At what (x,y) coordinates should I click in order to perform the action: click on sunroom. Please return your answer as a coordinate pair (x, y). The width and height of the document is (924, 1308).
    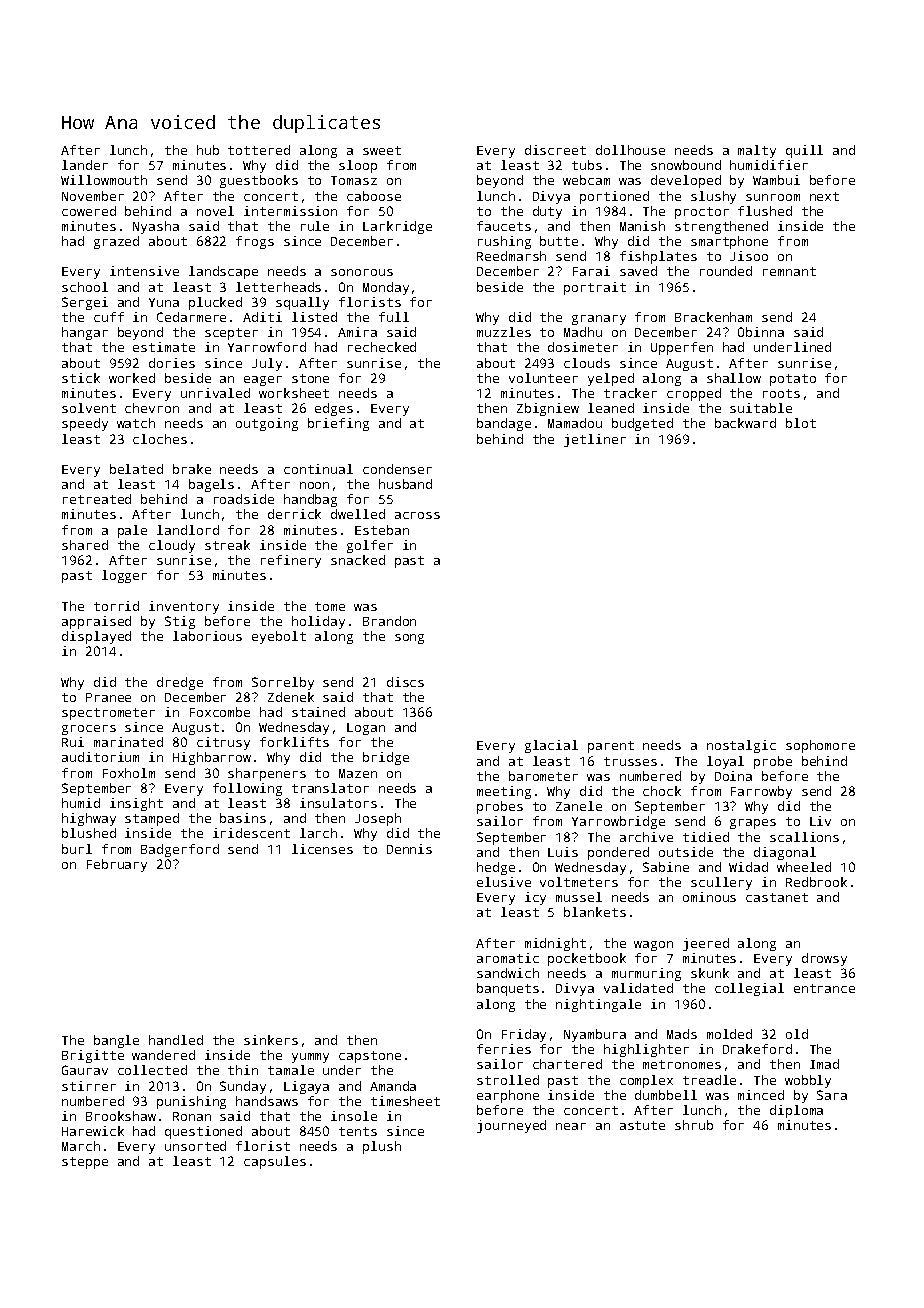
    Looking at the image, I should click on (773, 197).
